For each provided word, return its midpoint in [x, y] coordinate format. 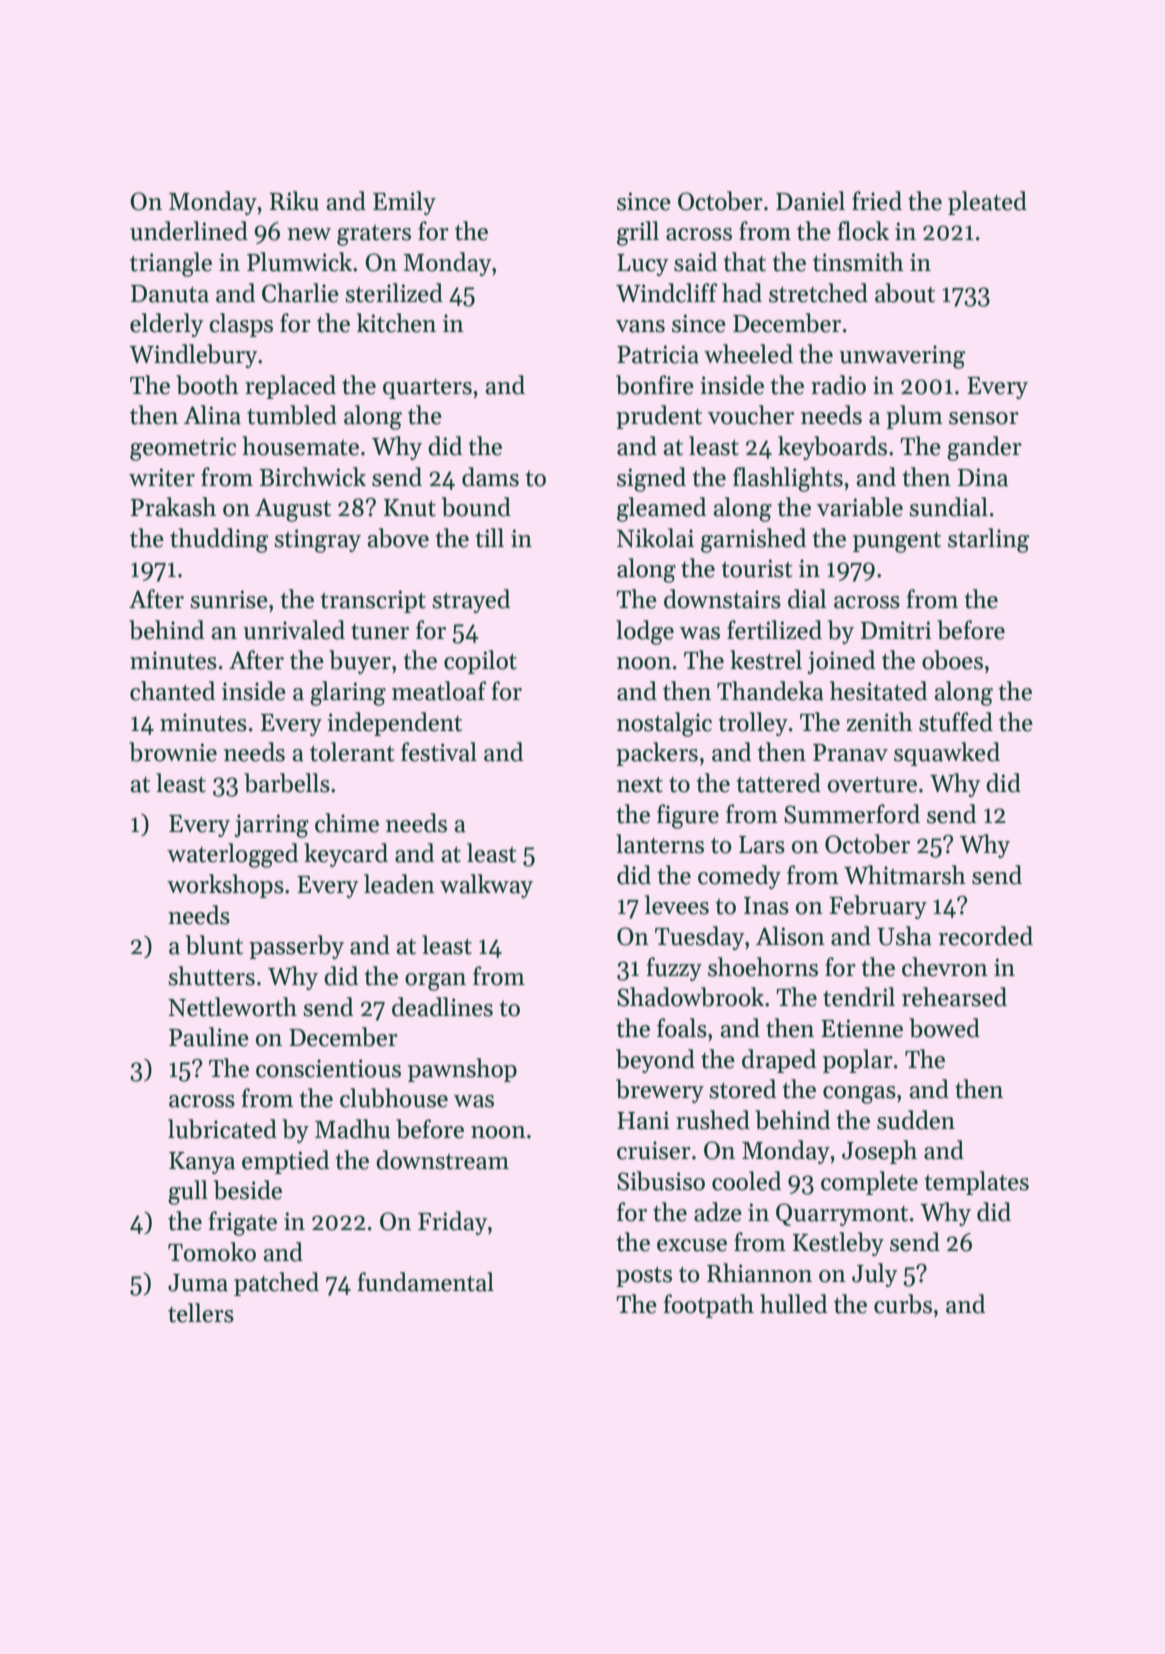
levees [677, 905]
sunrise [229, 599]
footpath [709, 1306]
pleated [987, 203]
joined [841, 662]
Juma [198, 1283]
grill [638, 233]
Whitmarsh [905, 875]
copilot [480, 662]
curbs [903, 1304]
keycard [346, 855]
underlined [189, 231]
